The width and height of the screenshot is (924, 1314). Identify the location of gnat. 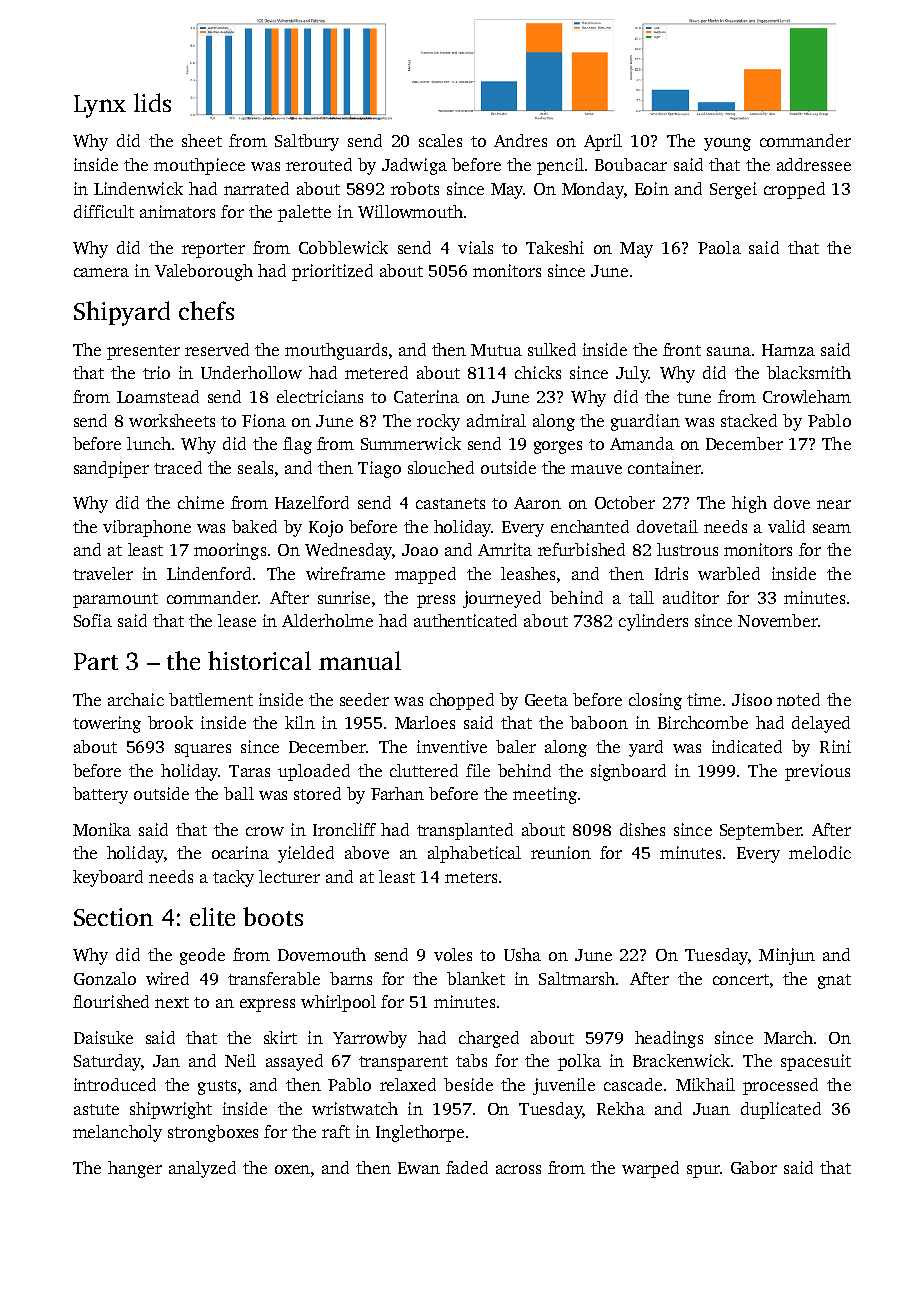
(834, 981).
